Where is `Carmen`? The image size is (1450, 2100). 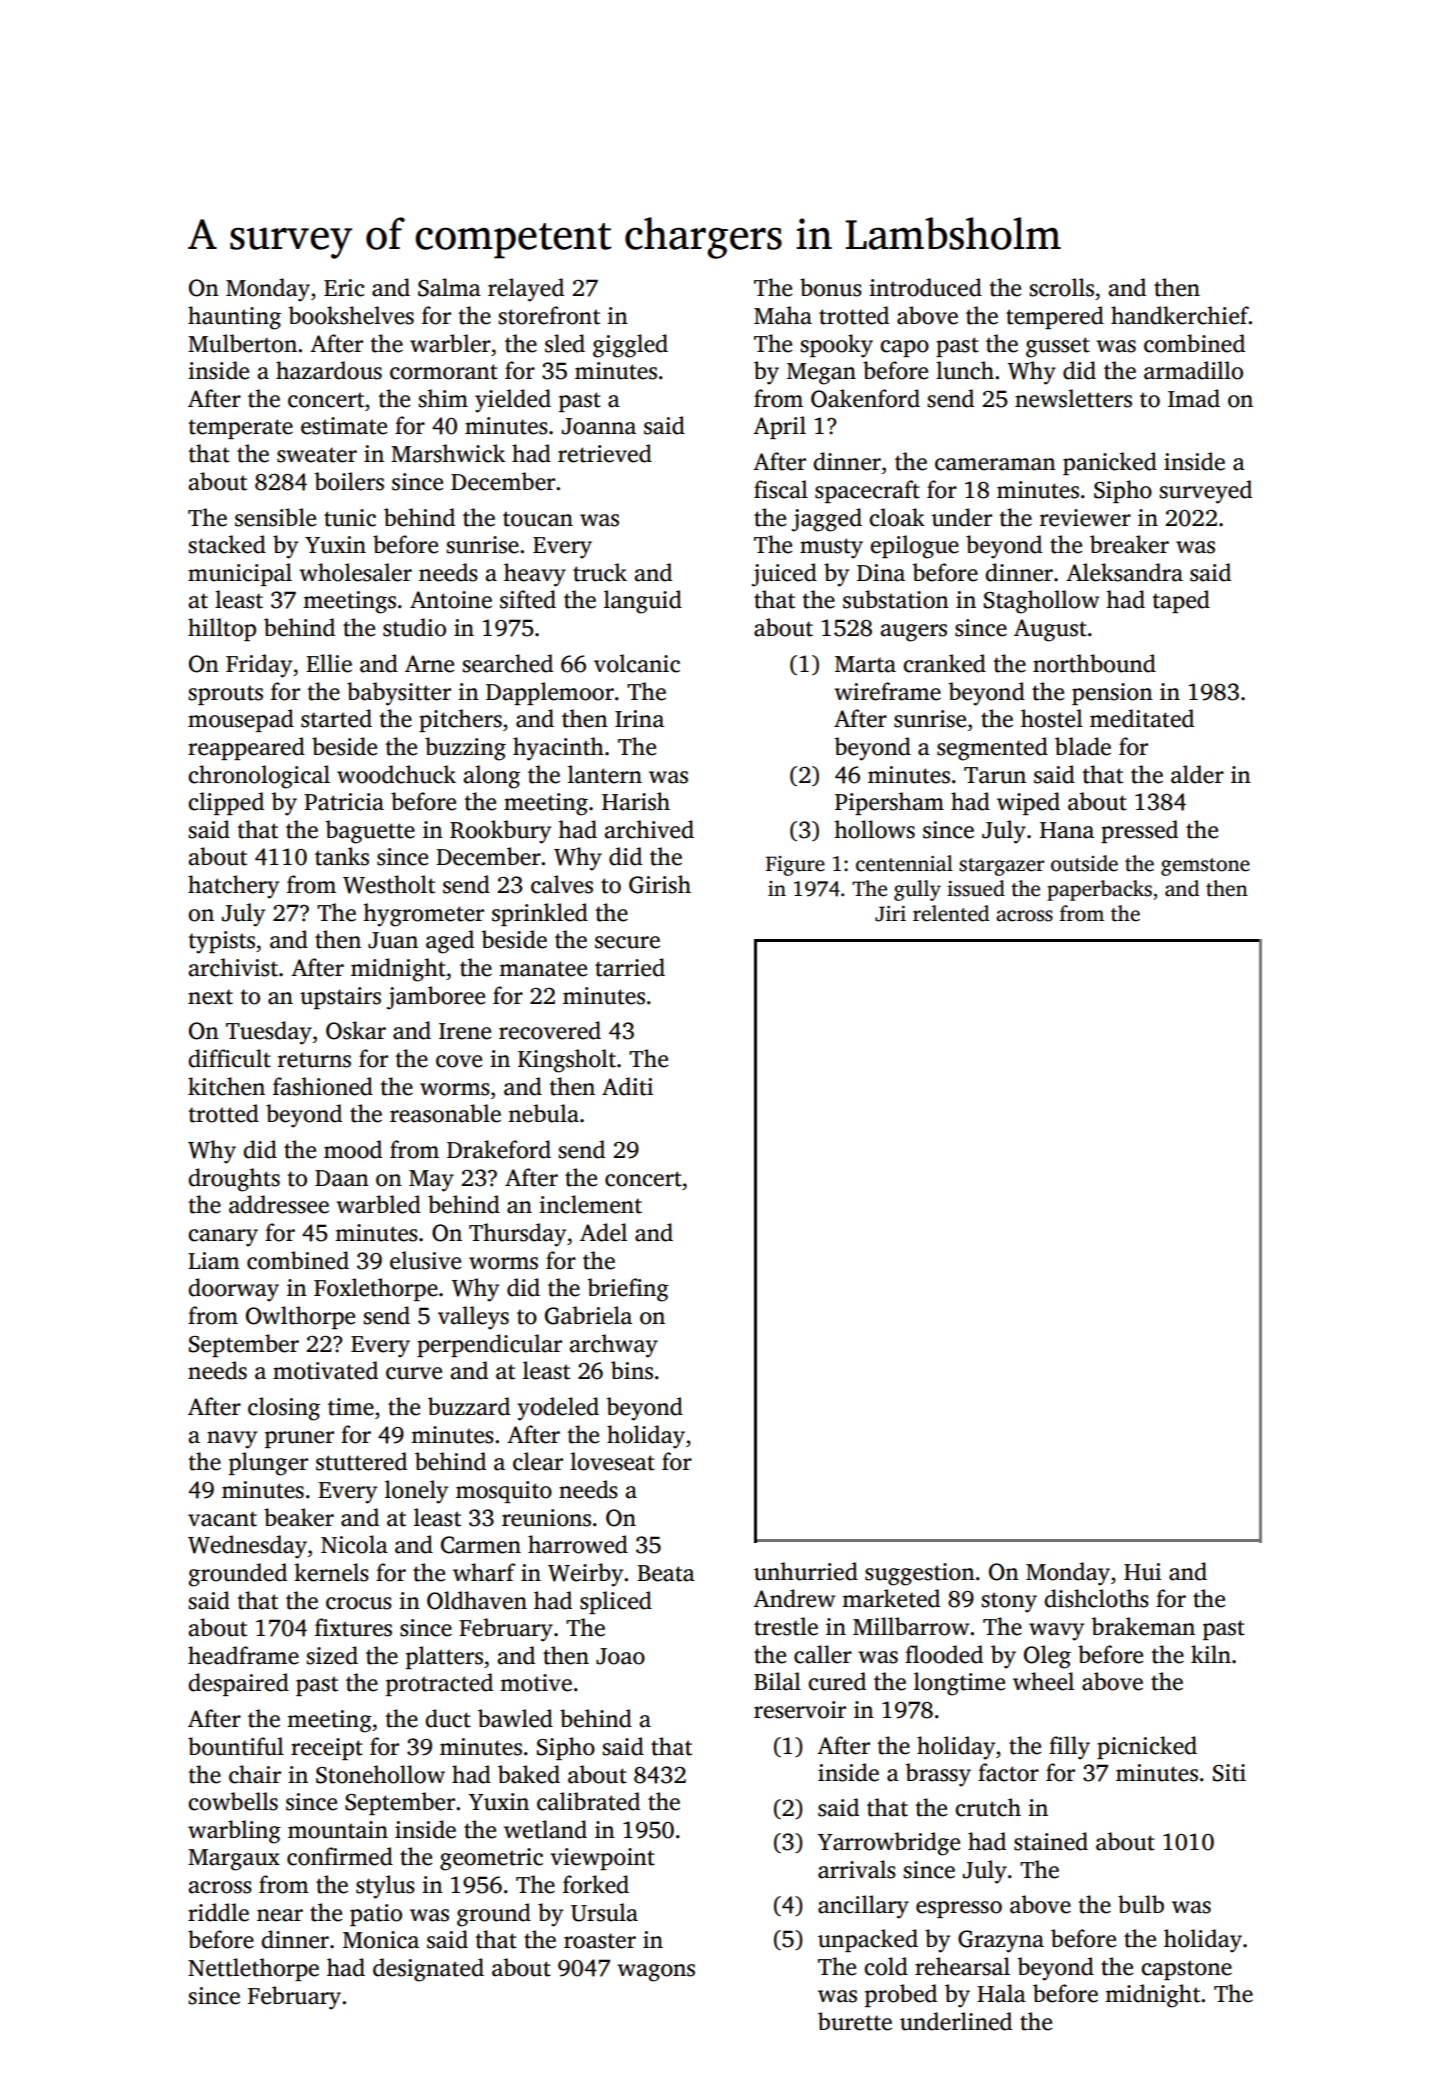
Carmen is located at coordinates (481, 1545).
